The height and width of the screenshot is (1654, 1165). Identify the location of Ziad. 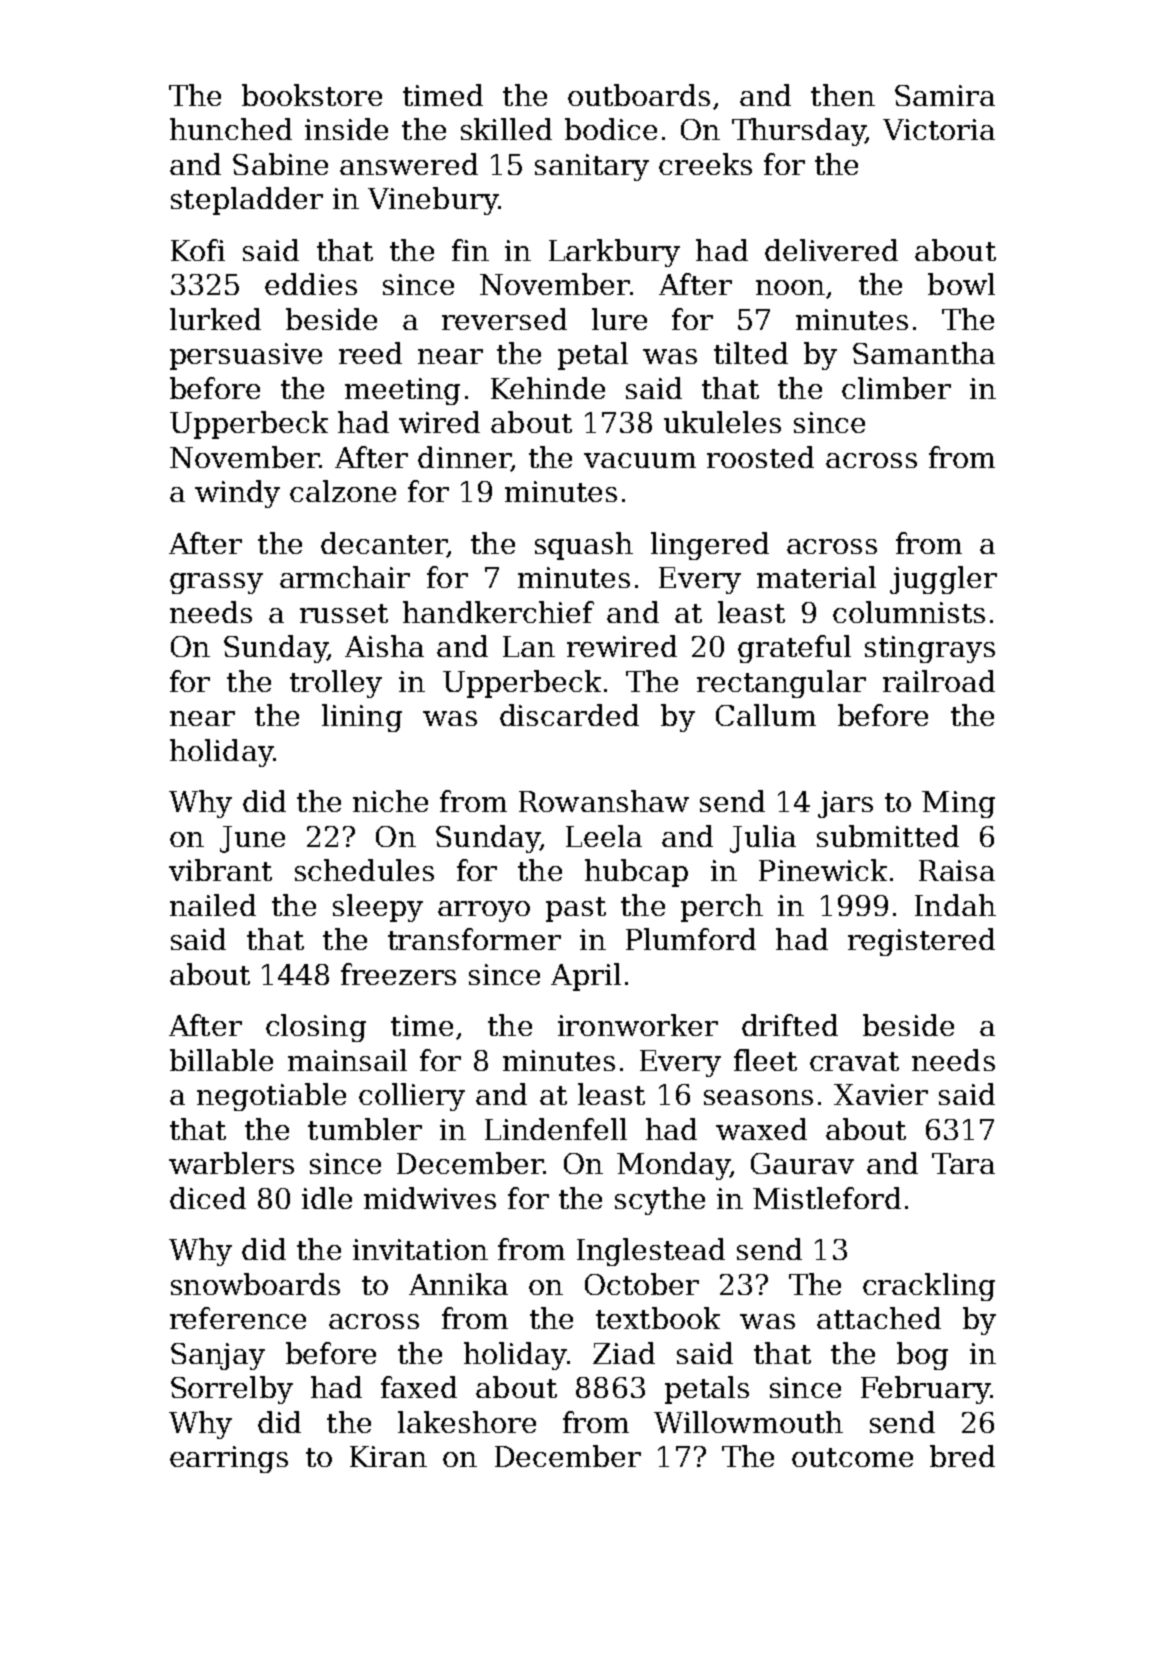
(624, 1353).
